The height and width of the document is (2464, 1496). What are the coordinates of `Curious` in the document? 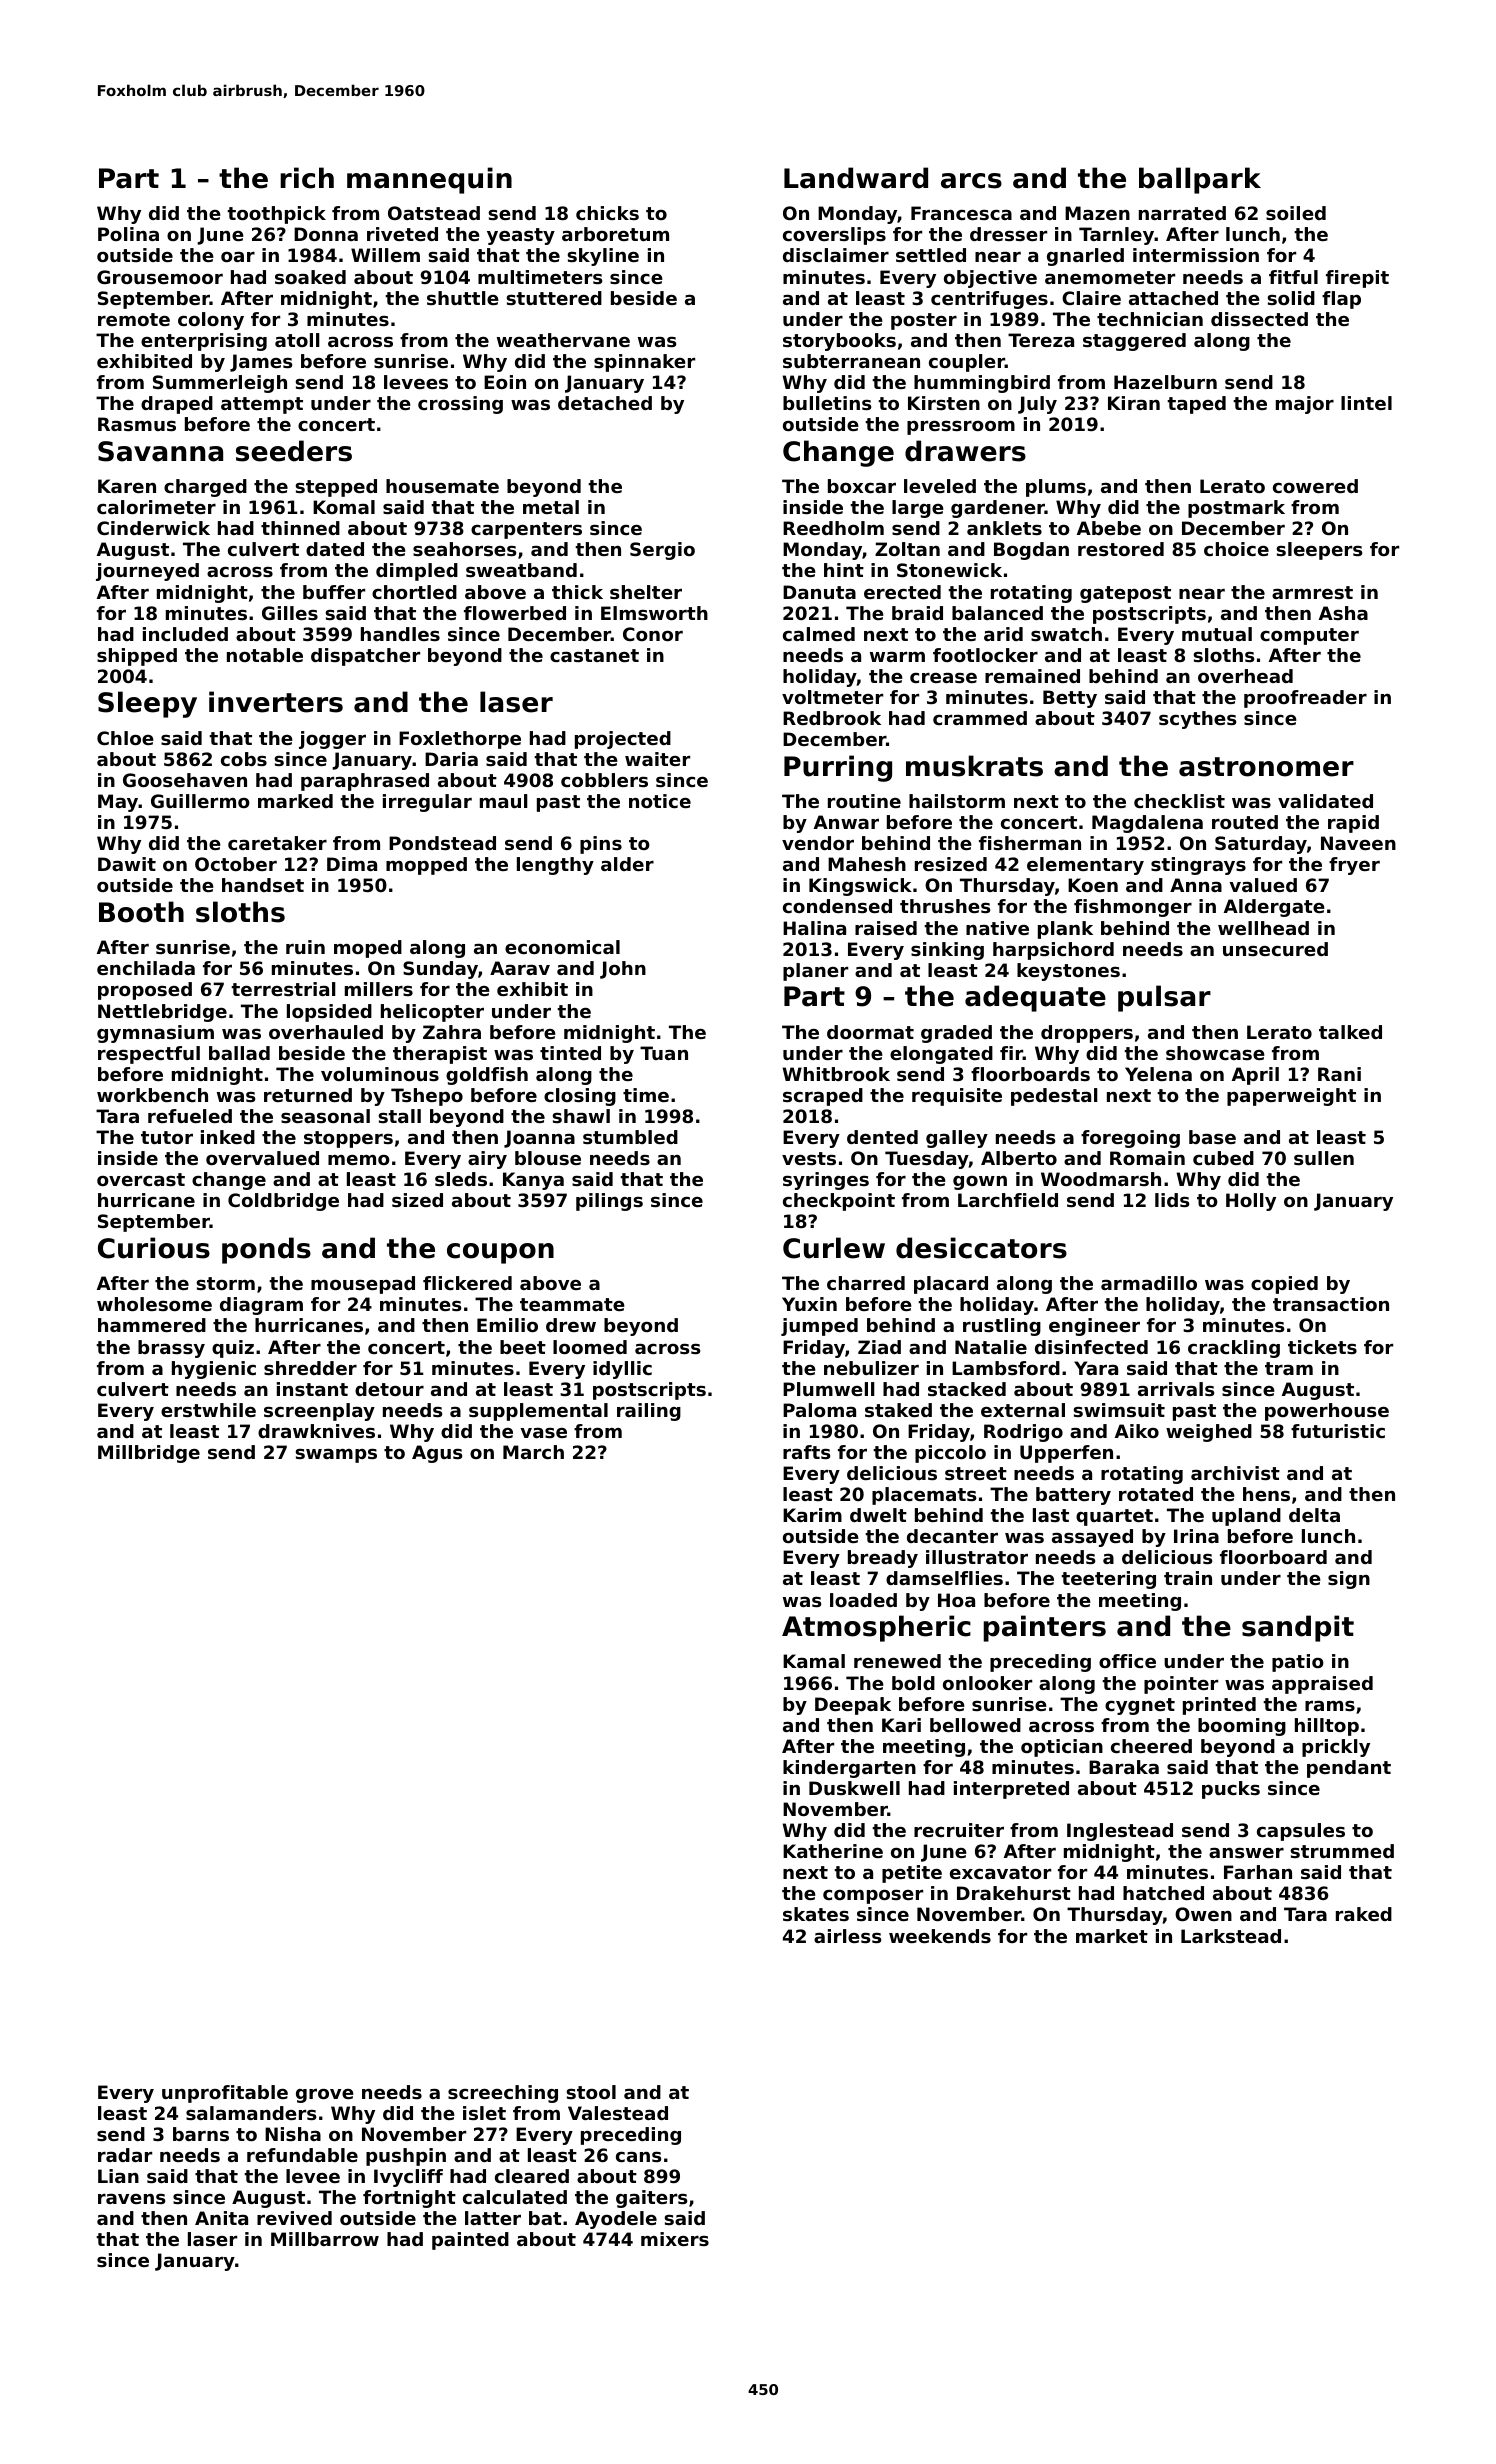 It's located at (154, 1248).
